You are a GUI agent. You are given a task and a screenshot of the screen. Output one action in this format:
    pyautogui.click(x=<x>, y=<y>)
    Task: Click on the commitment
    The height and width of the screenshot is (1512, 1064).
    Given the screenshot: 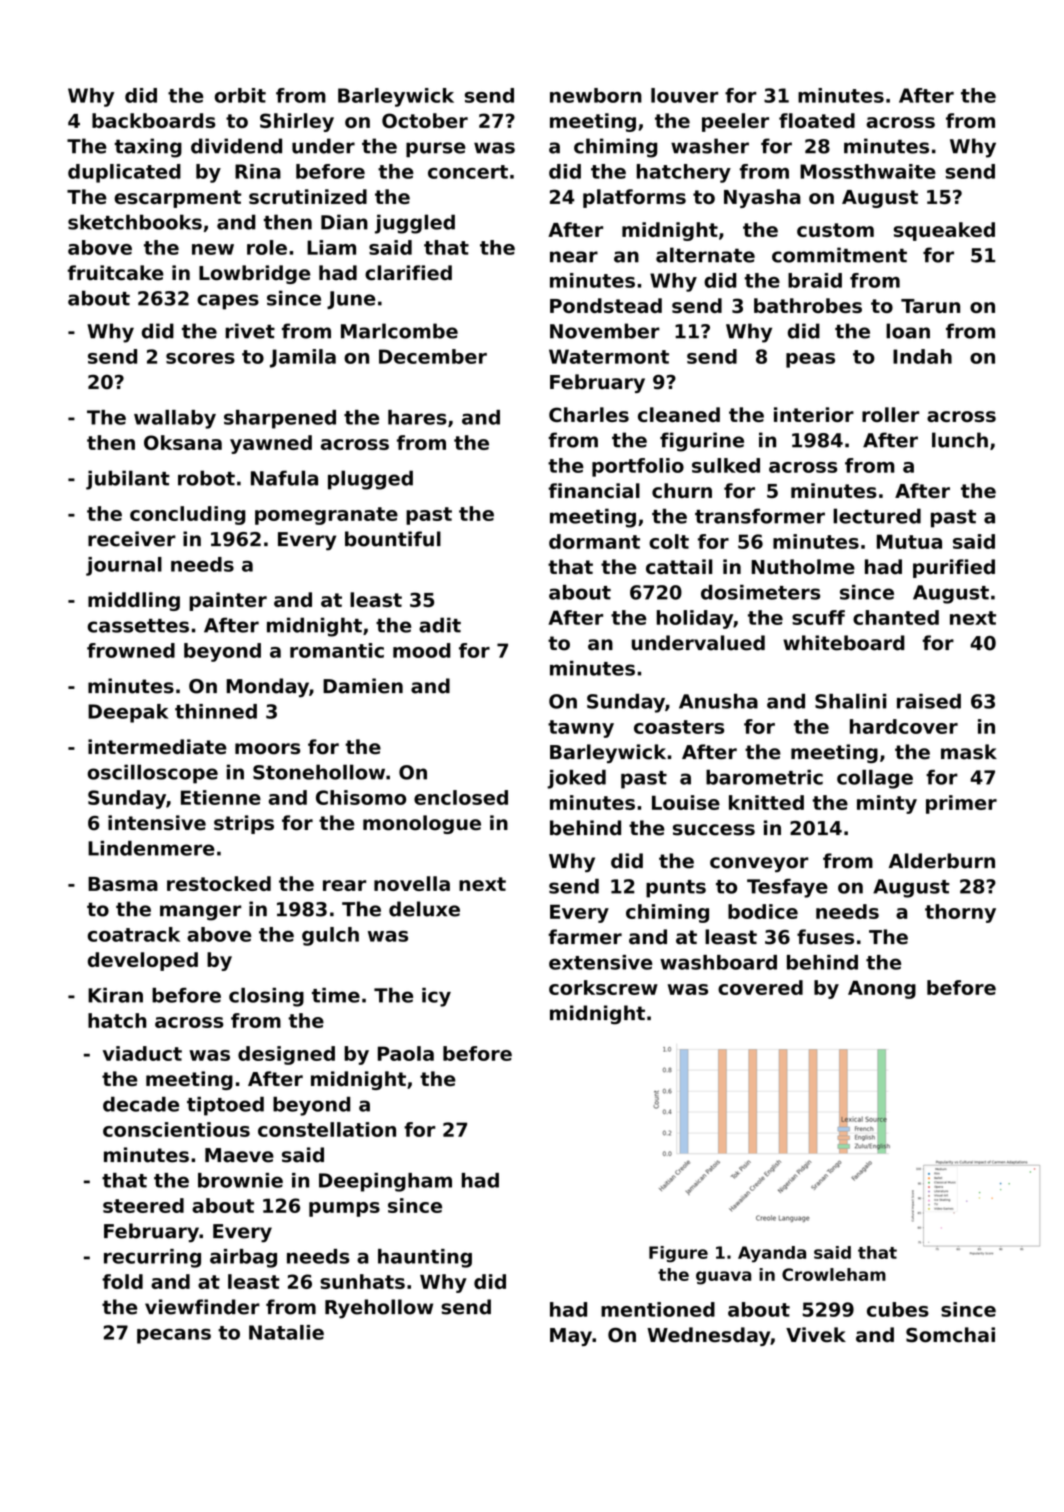 What is the action you would take?
    pyautogui.click(x=839, y=255)
